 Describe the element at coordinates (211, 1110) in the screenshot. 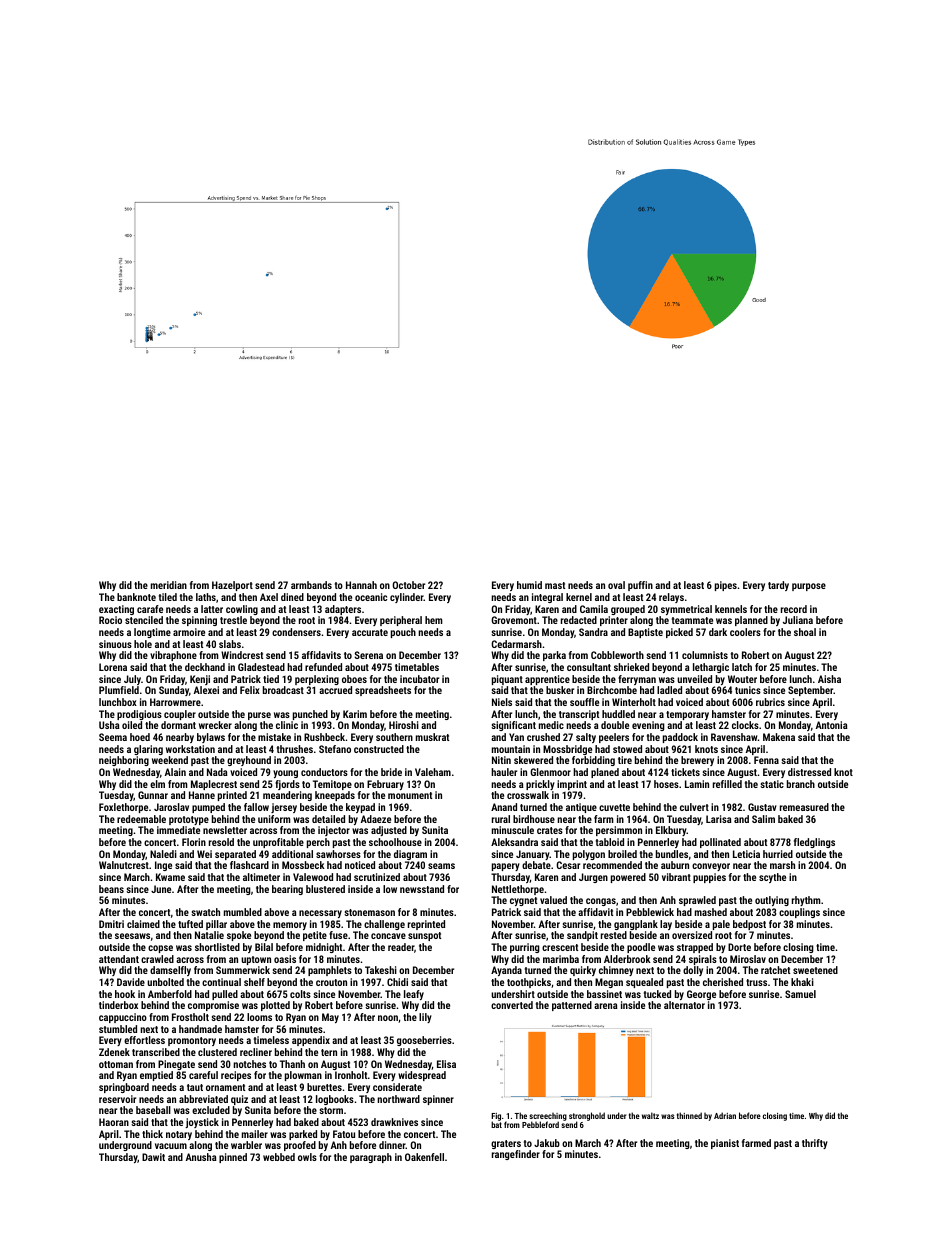

I see `excluded` at that location.
